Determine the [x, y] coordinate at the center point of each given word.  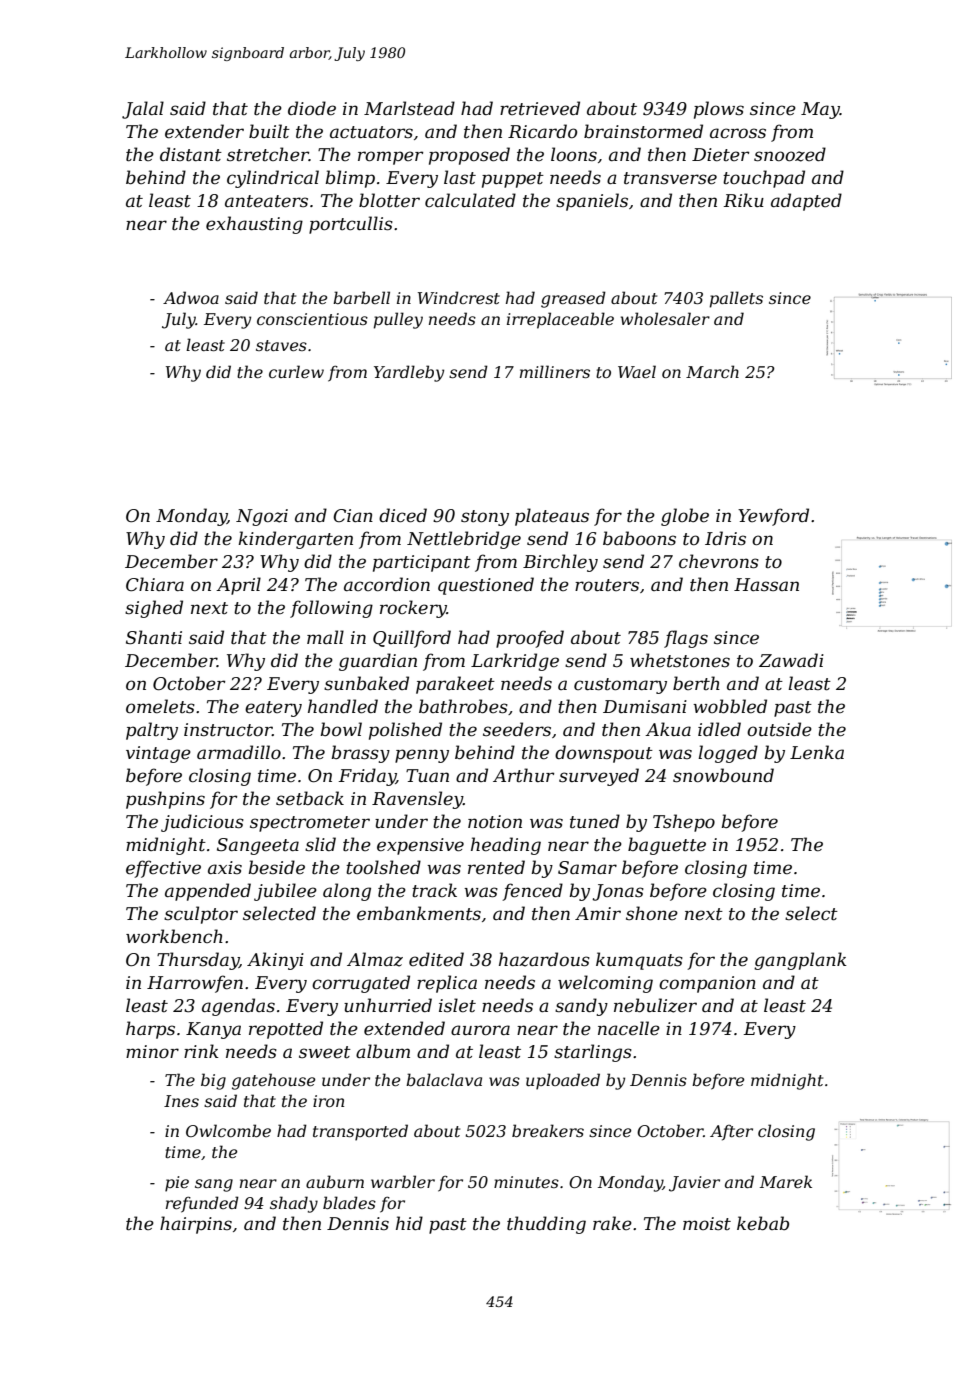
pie [177, 1184]
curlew [296, 371]
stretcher [268, 154]
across [738, 133]
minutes [526, 1182]
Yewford [773, 517]
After [731, 1133]
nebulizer [655, 1005]
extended [404, 1028]
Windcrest [459, 297]
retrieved [540, 108]
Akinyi [275, 961]
